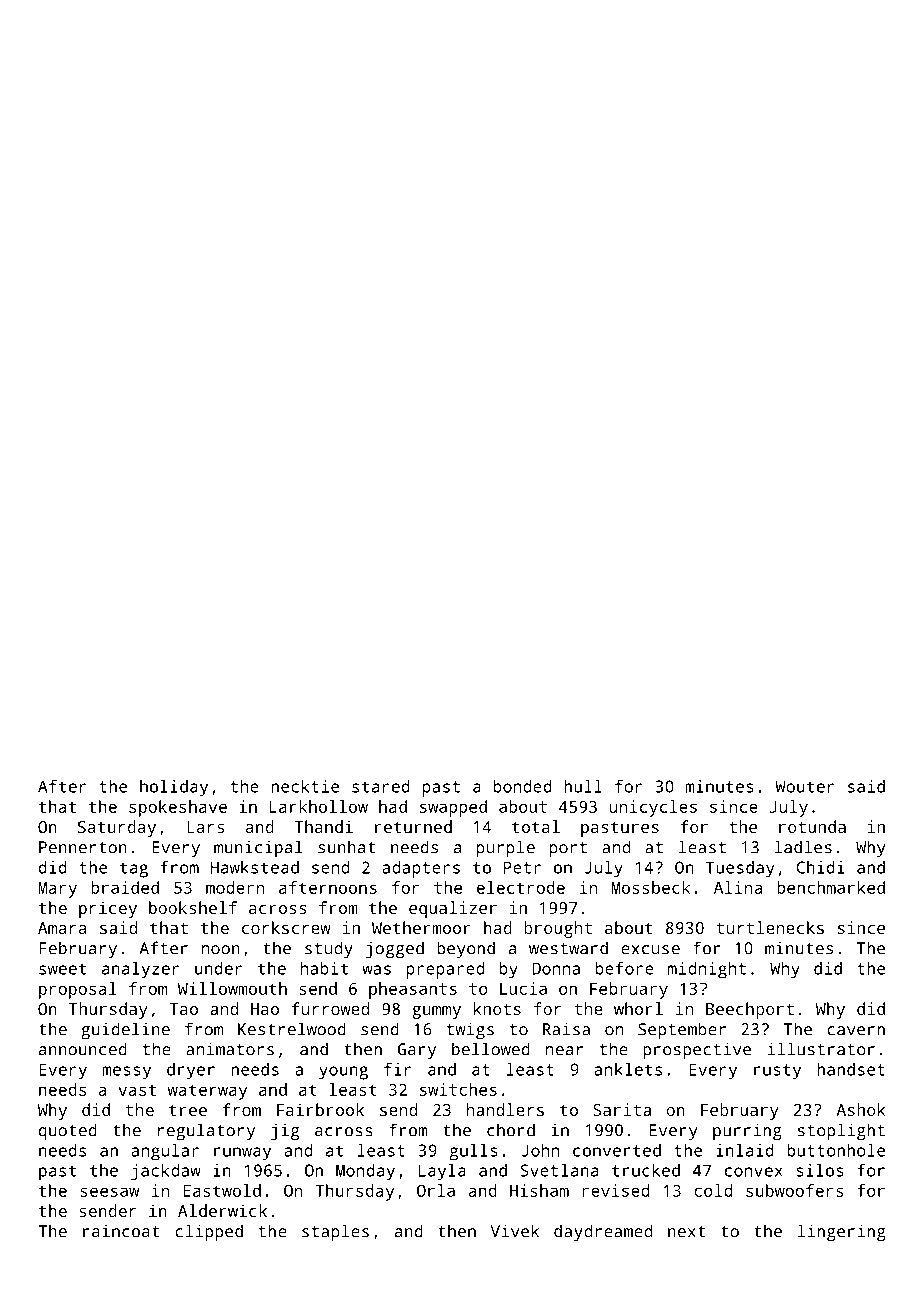 Image resolution: width=924 pixels, height=1308 pixels. Describe the element at coordinates (583, 786) in the image. I see `hull` at that location.
